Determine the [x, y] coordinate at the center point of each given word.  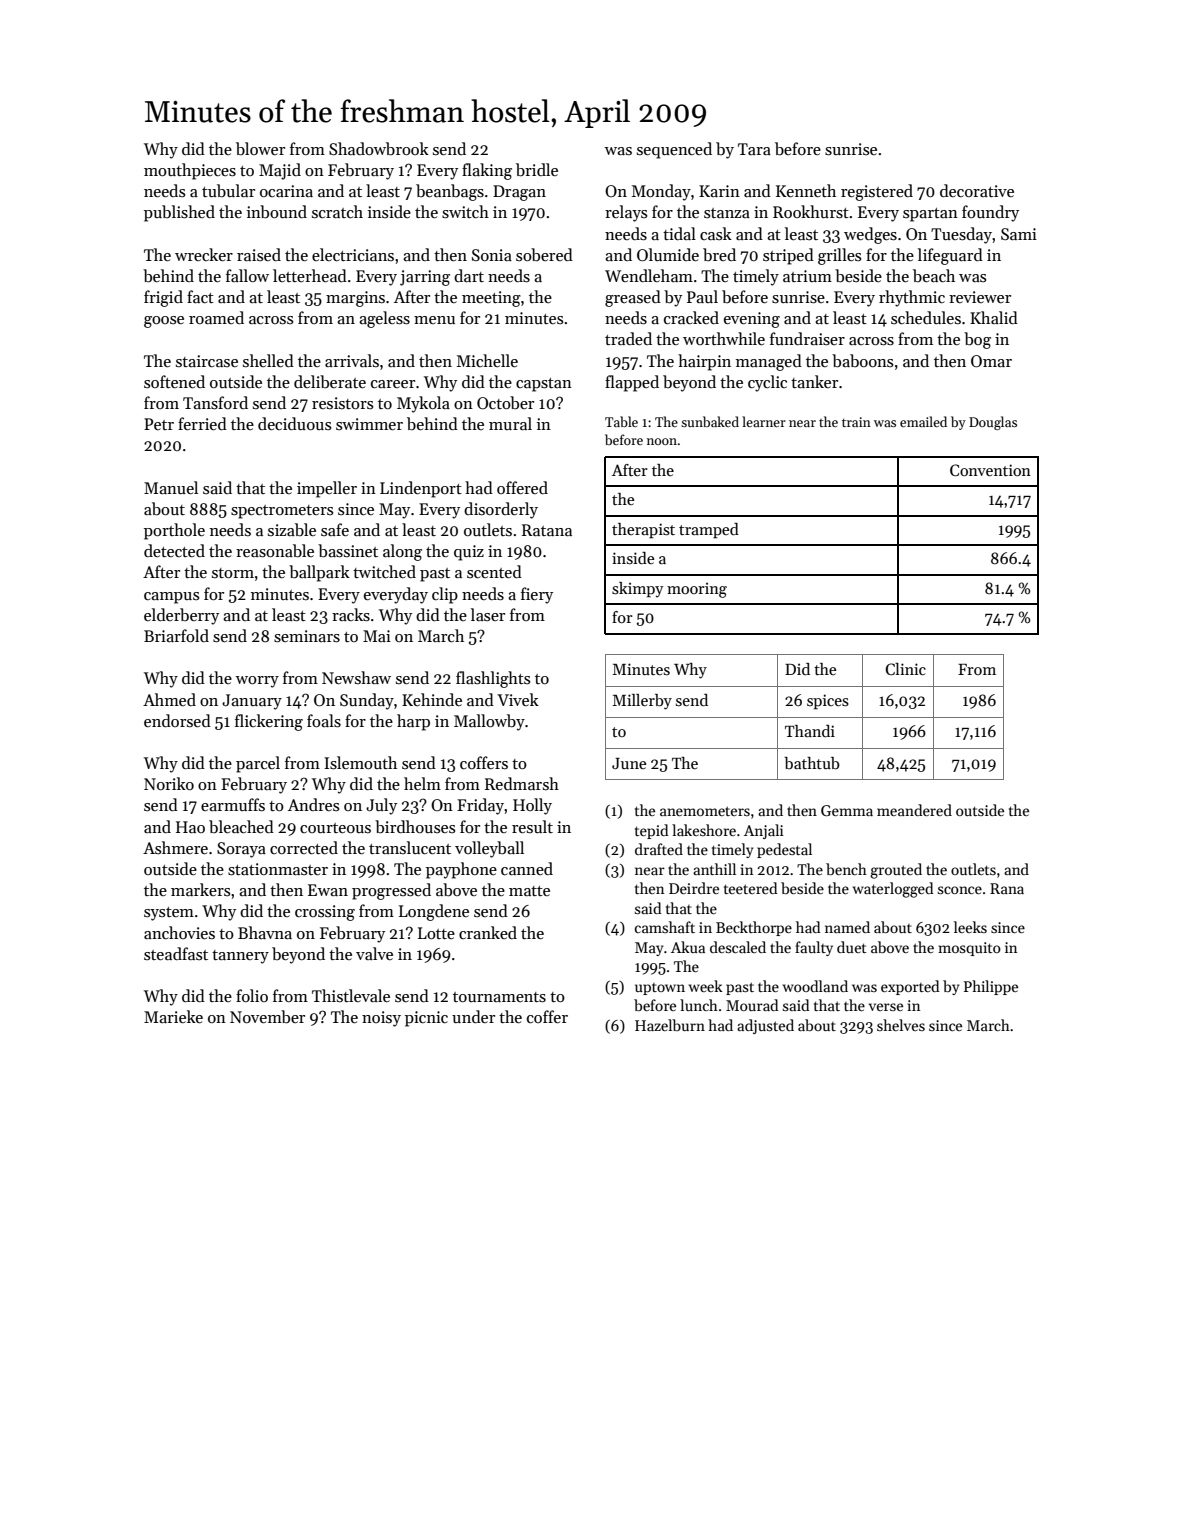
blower [260, 148]
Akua [688, 947]
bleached [241, 826]
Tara [754, 149]
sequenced [674, 150]
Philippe [991, 987]
